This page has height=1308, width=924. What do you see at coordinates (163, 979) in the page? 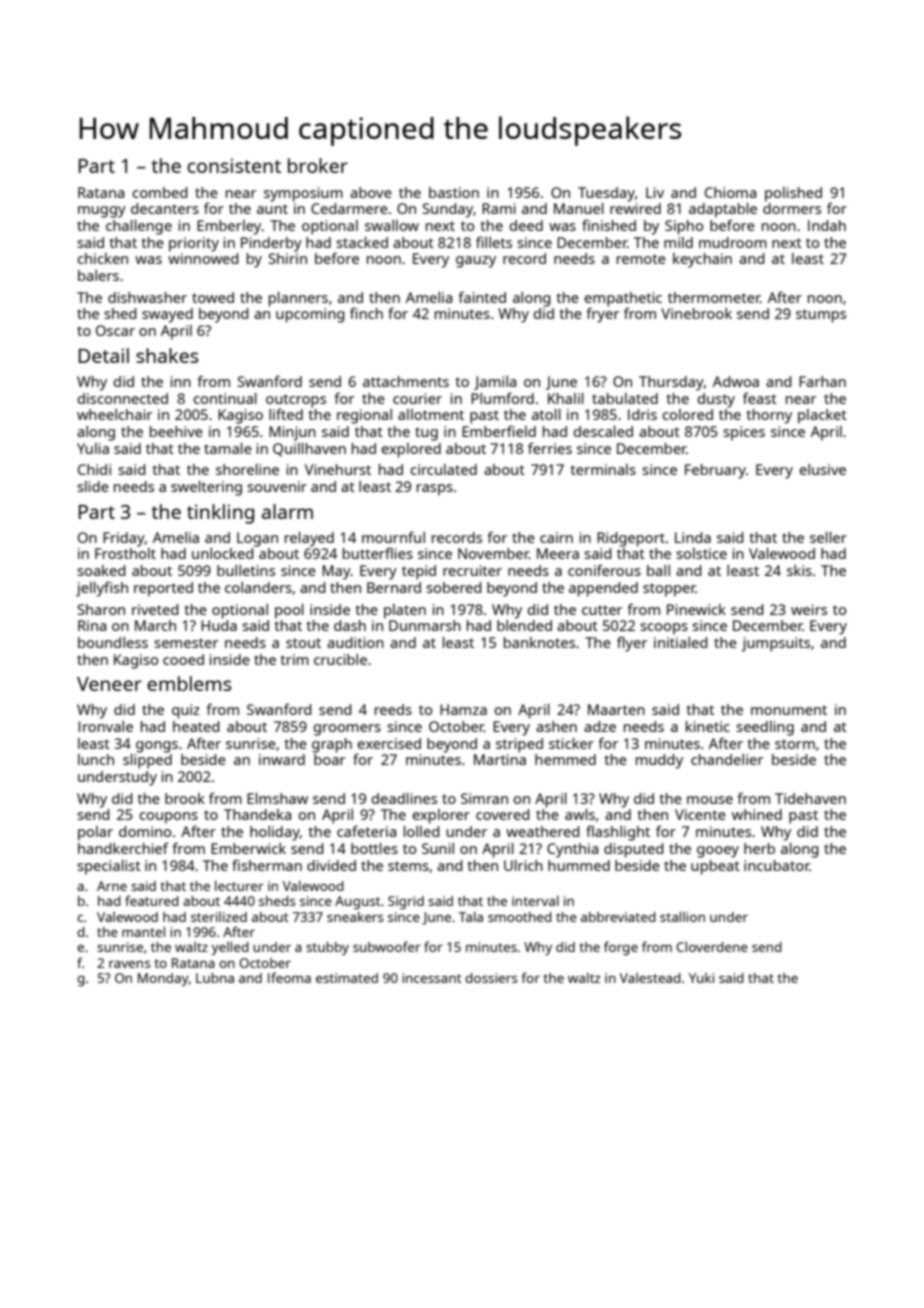
I see `Monday` at bounding box center [163, 979].
